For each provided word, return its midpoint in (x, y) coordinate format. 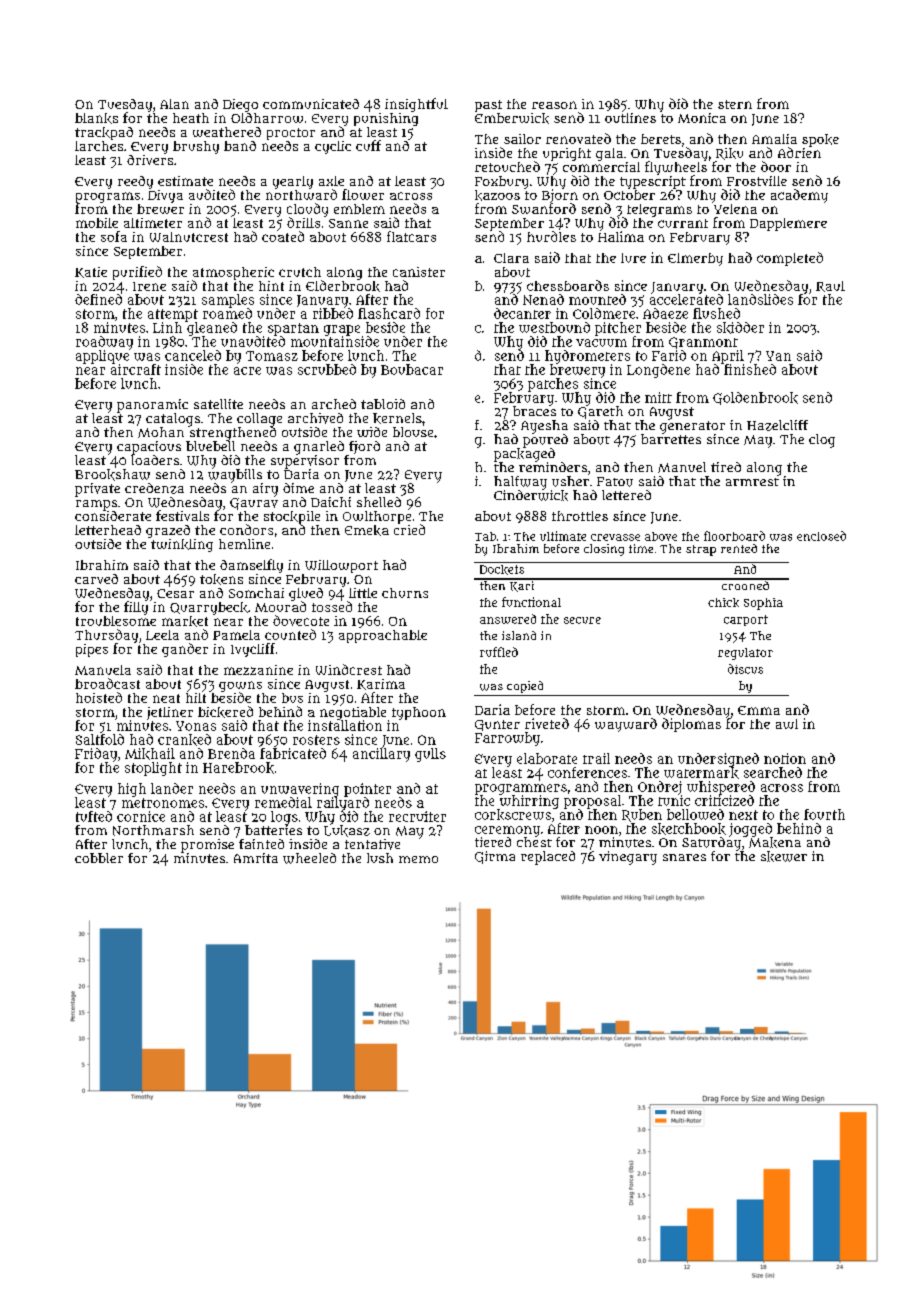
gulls (430, 755)
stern (735, 104)
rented (739, 548)
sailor (522, 139)
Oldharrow (267, 118)
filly (136, 608)
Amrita (256, 858)
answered (508, 619)
